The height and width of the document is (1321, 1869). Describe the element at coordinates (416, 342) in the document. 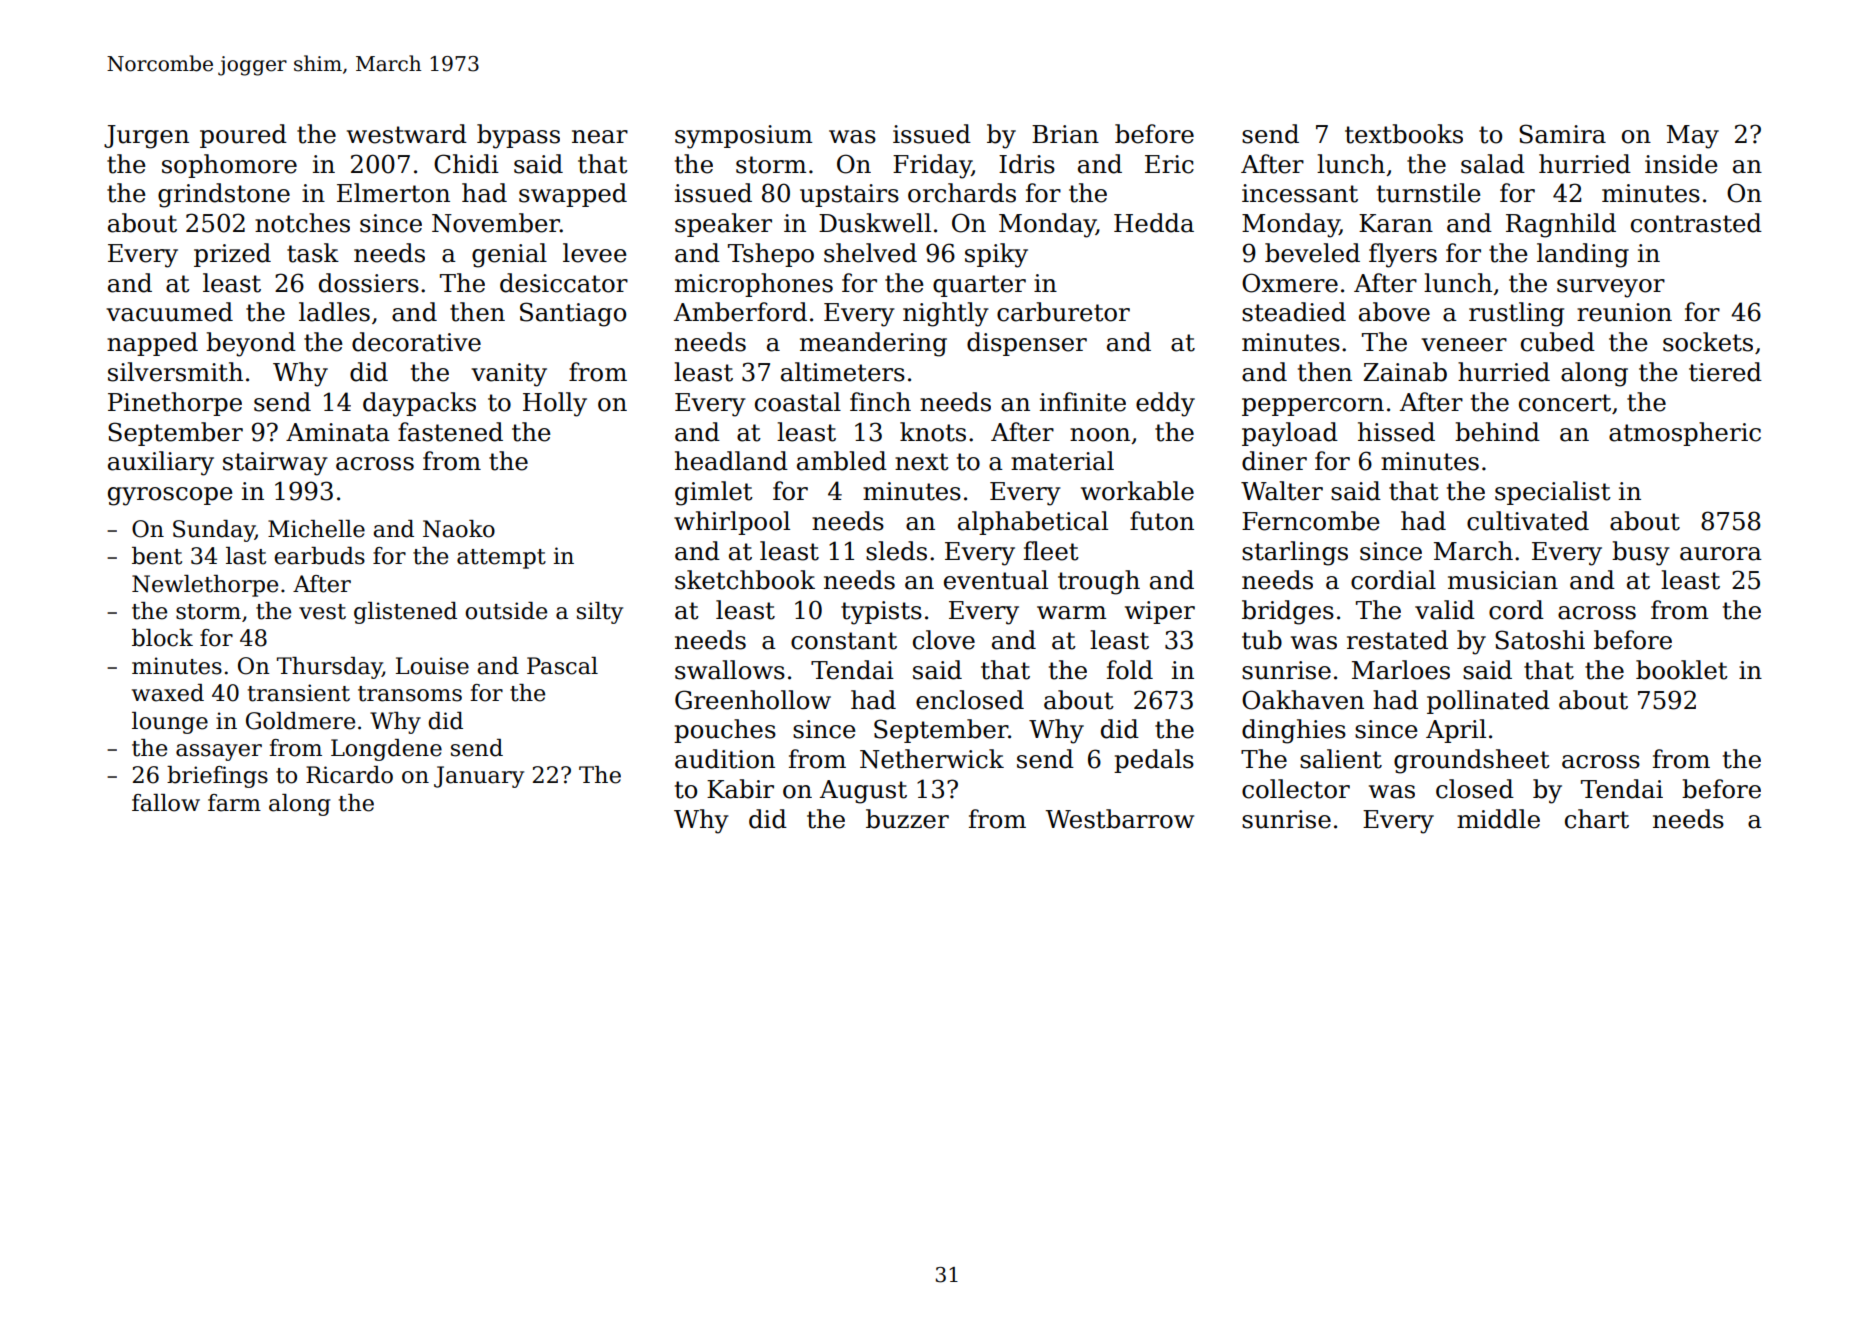

I see `decorative` at that location.
